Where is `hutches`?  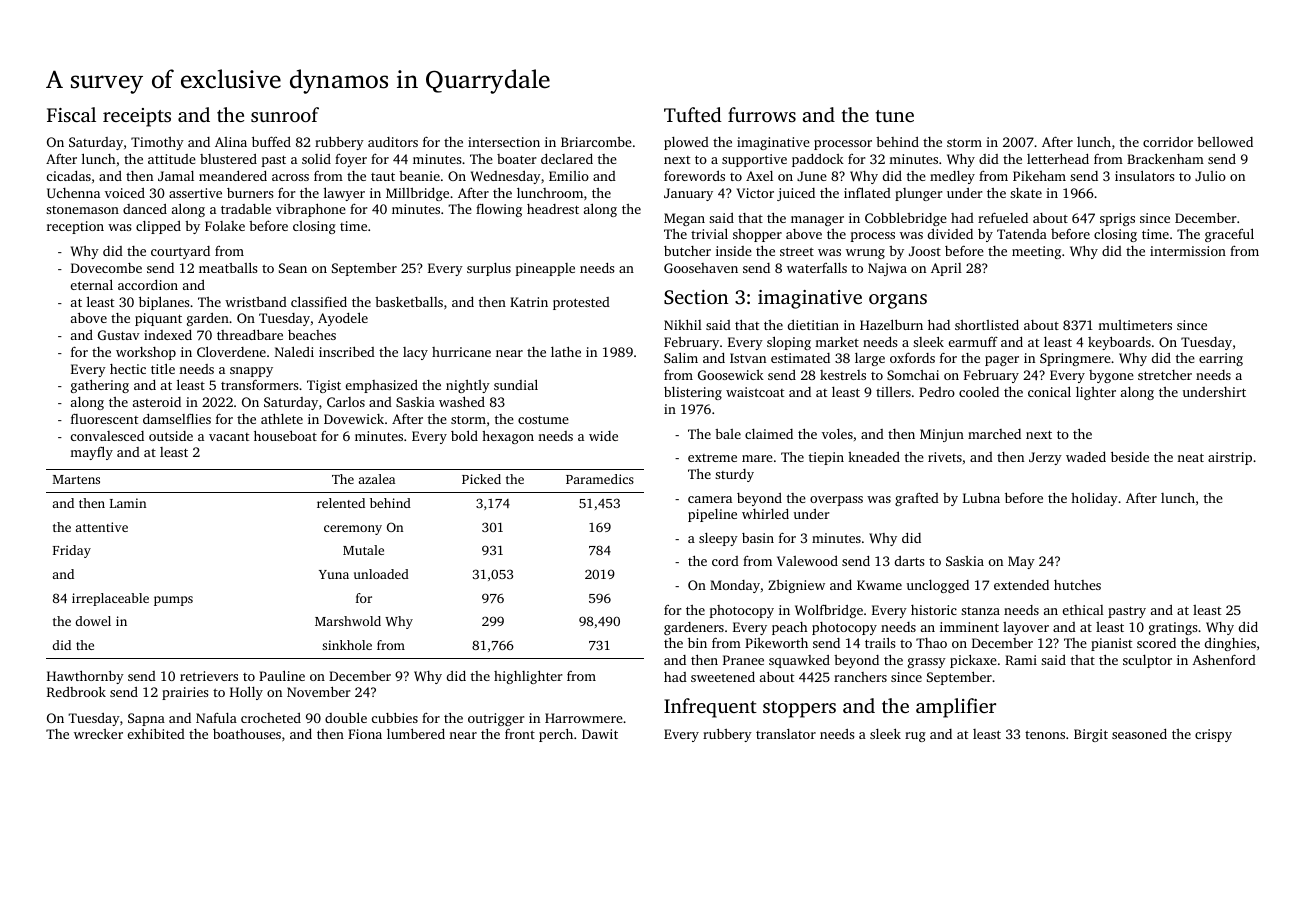 hutches is located at coordinates (1077, 585).
